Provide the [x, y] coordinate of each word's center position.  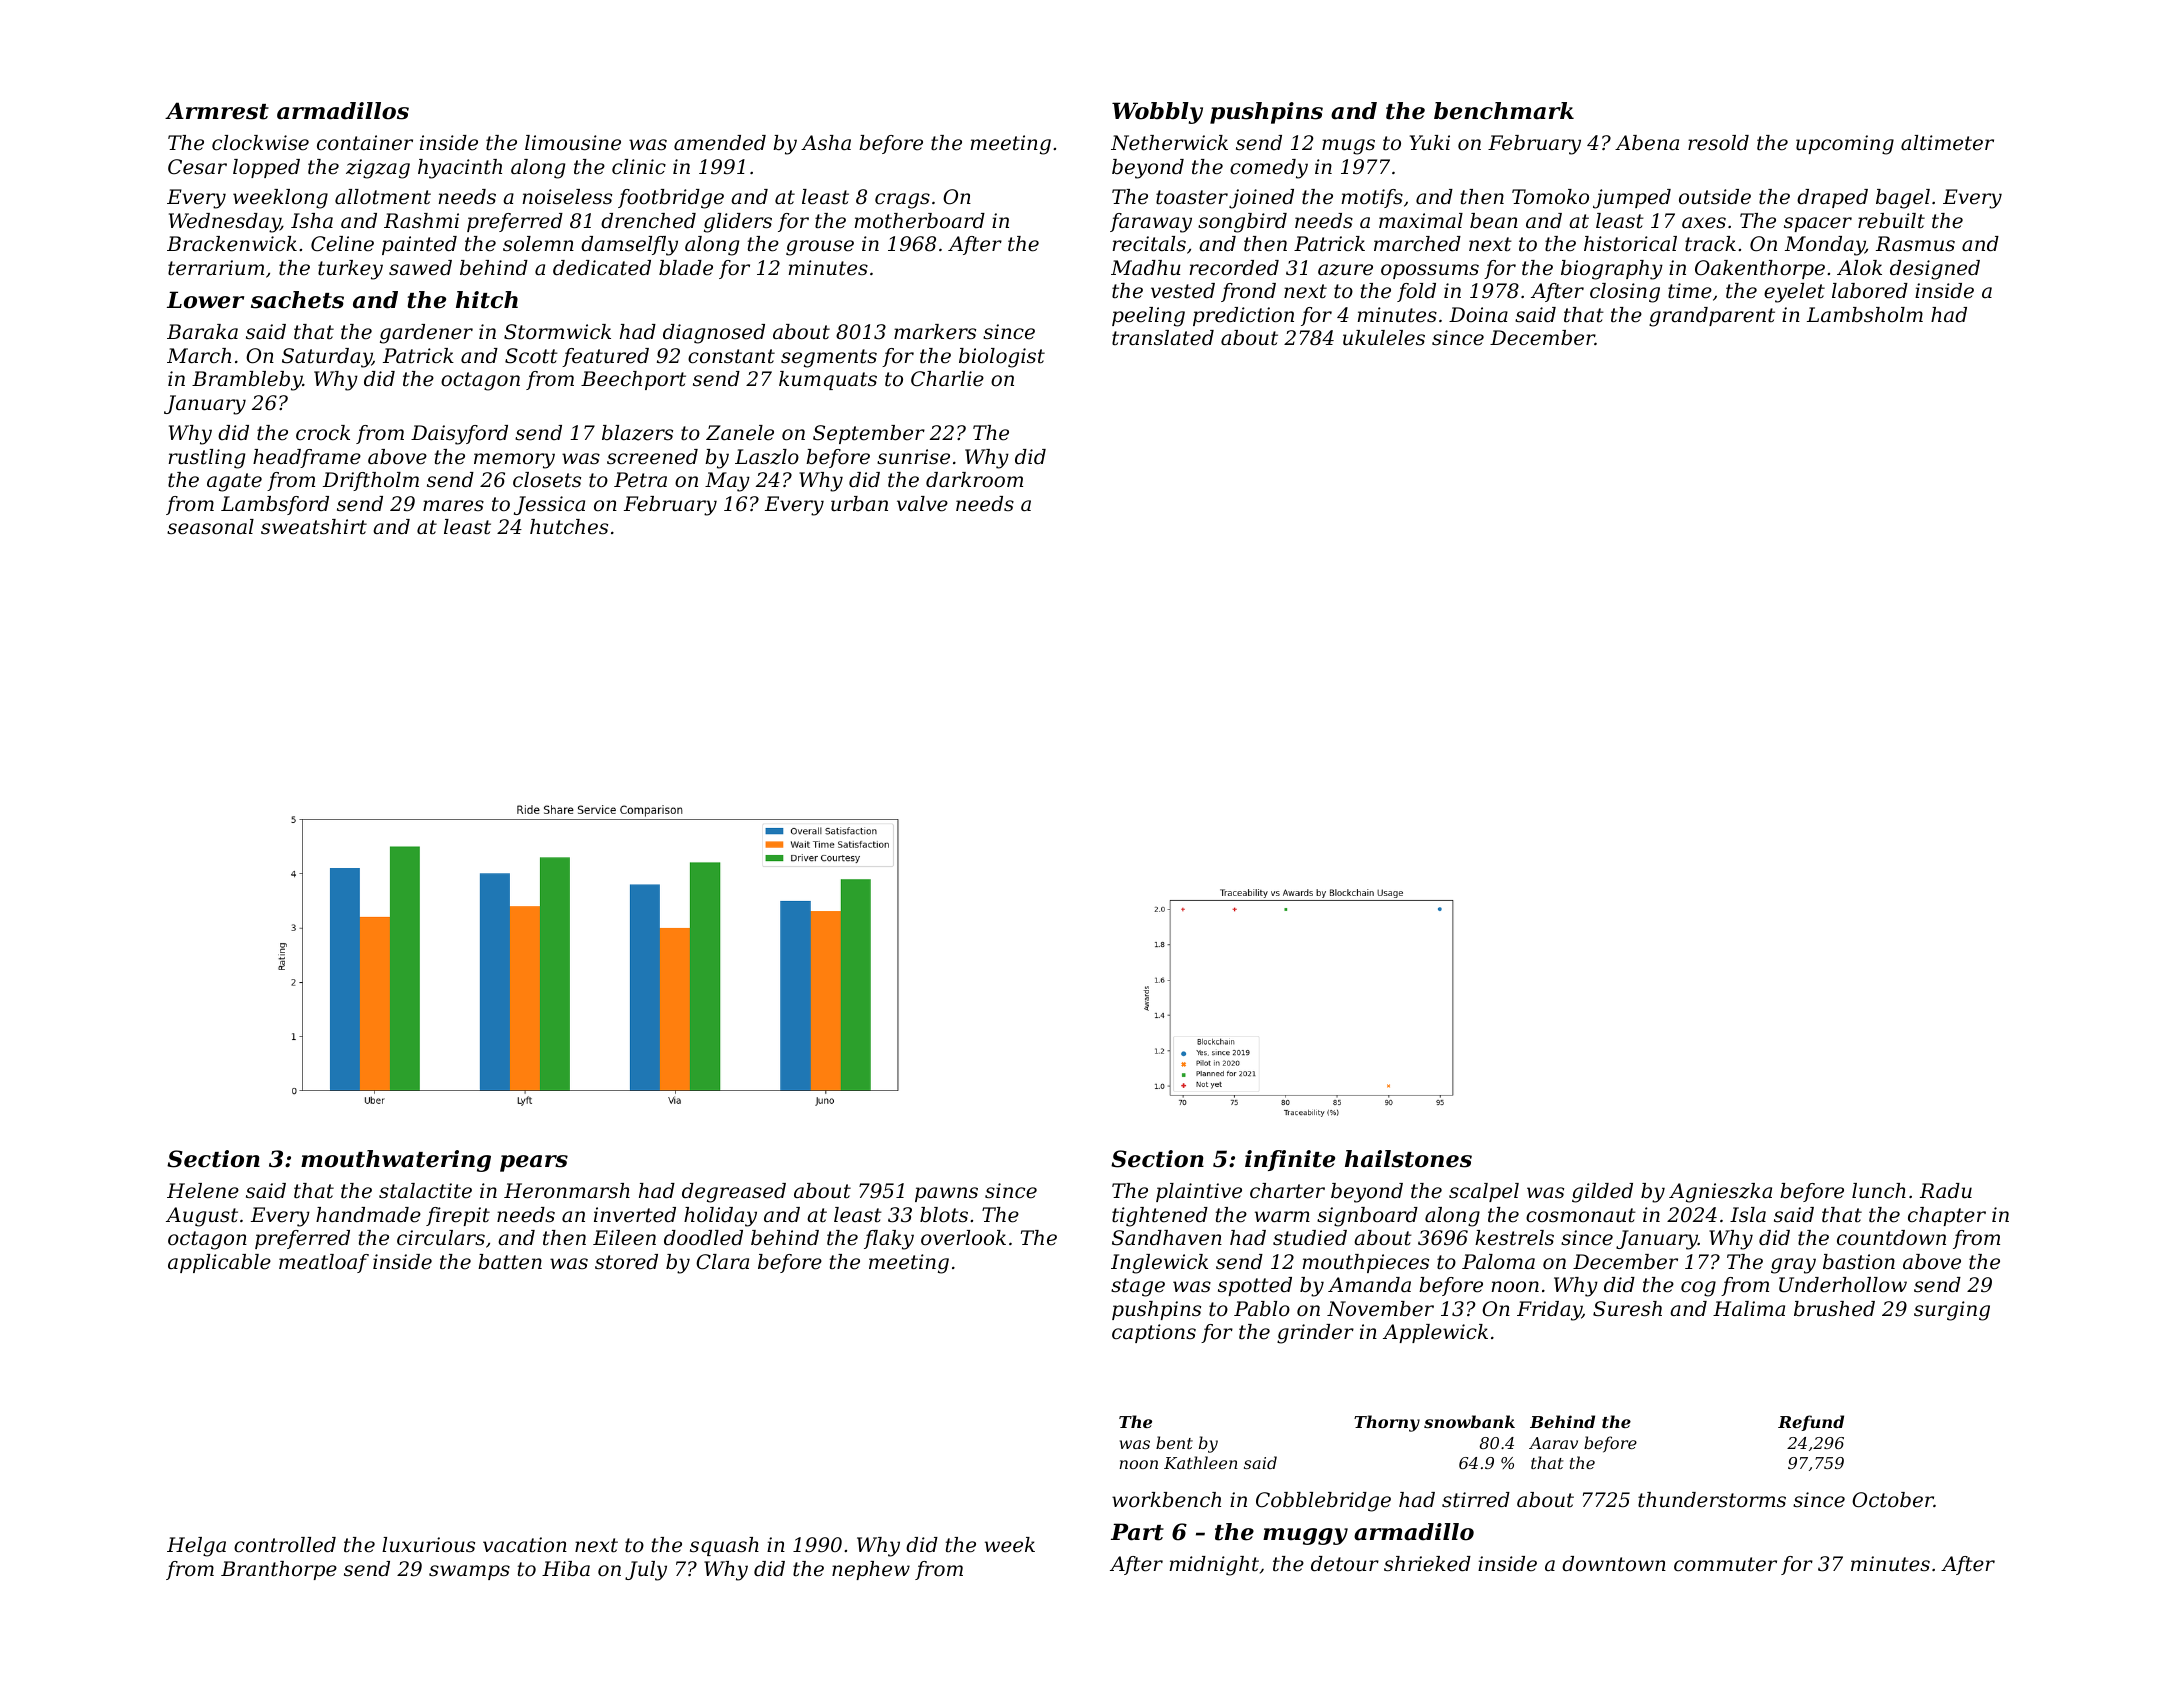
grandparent [1712, 317]
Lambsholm [1865, 315]
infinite [1290, 1160]
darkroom [974, 480]
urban [859, 504]
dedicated [602, 268]
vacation [525, 1545]
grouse [820, 248]
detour [1345, 1564]
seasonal [210, 527]
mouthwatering [396, 1161]
